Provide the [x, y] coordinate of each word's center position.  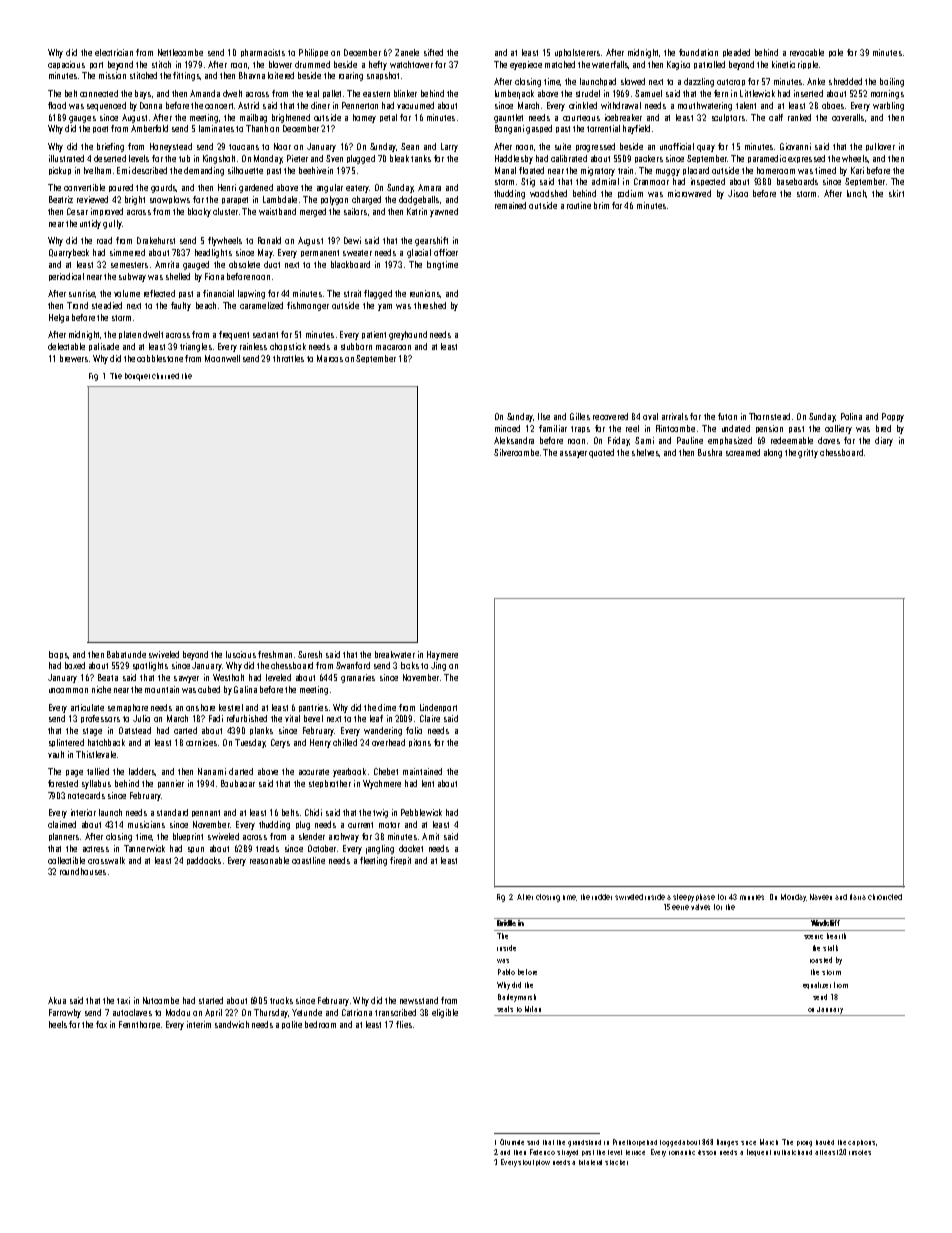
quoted [601, 453]
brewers [74, 358]
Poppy [893, 417]
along [773, 453]
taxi [123, 1000]
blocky [199, 212]
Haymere [442, 655]
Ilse [544, 416]
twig [380, 813]
